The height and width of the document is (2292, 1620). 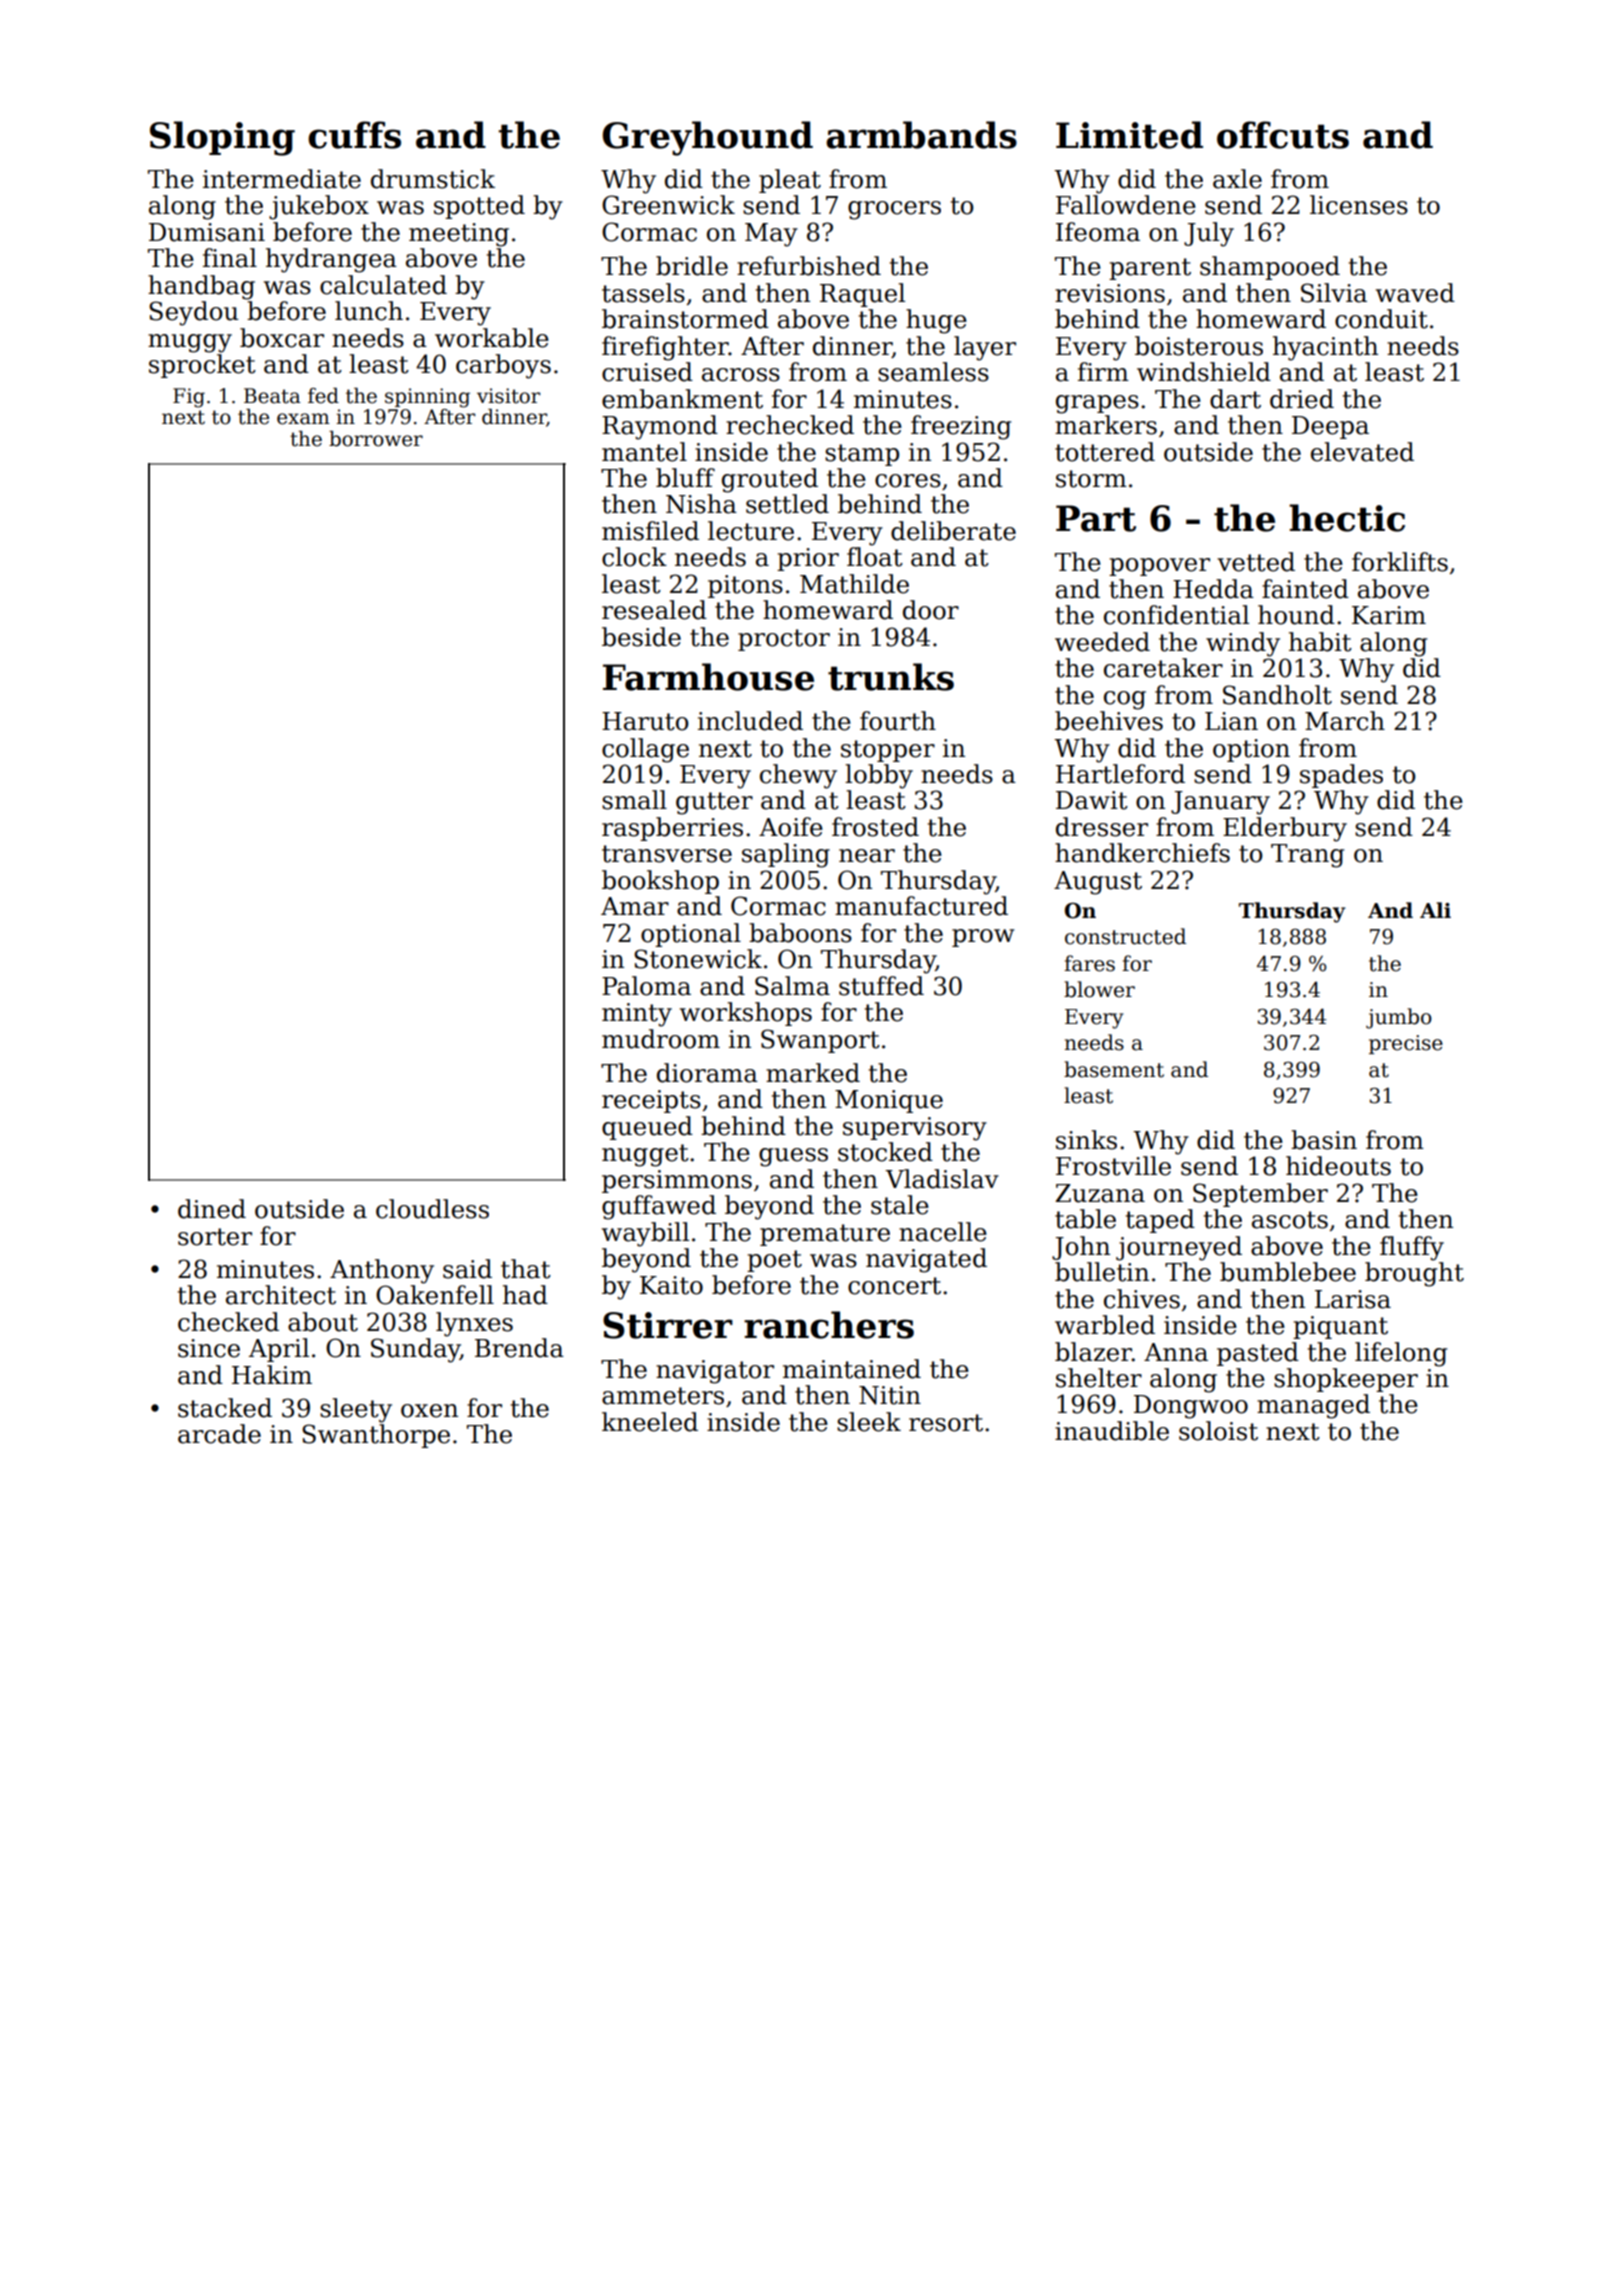 I want to click on waybill, so click(x=645, y=1234).
